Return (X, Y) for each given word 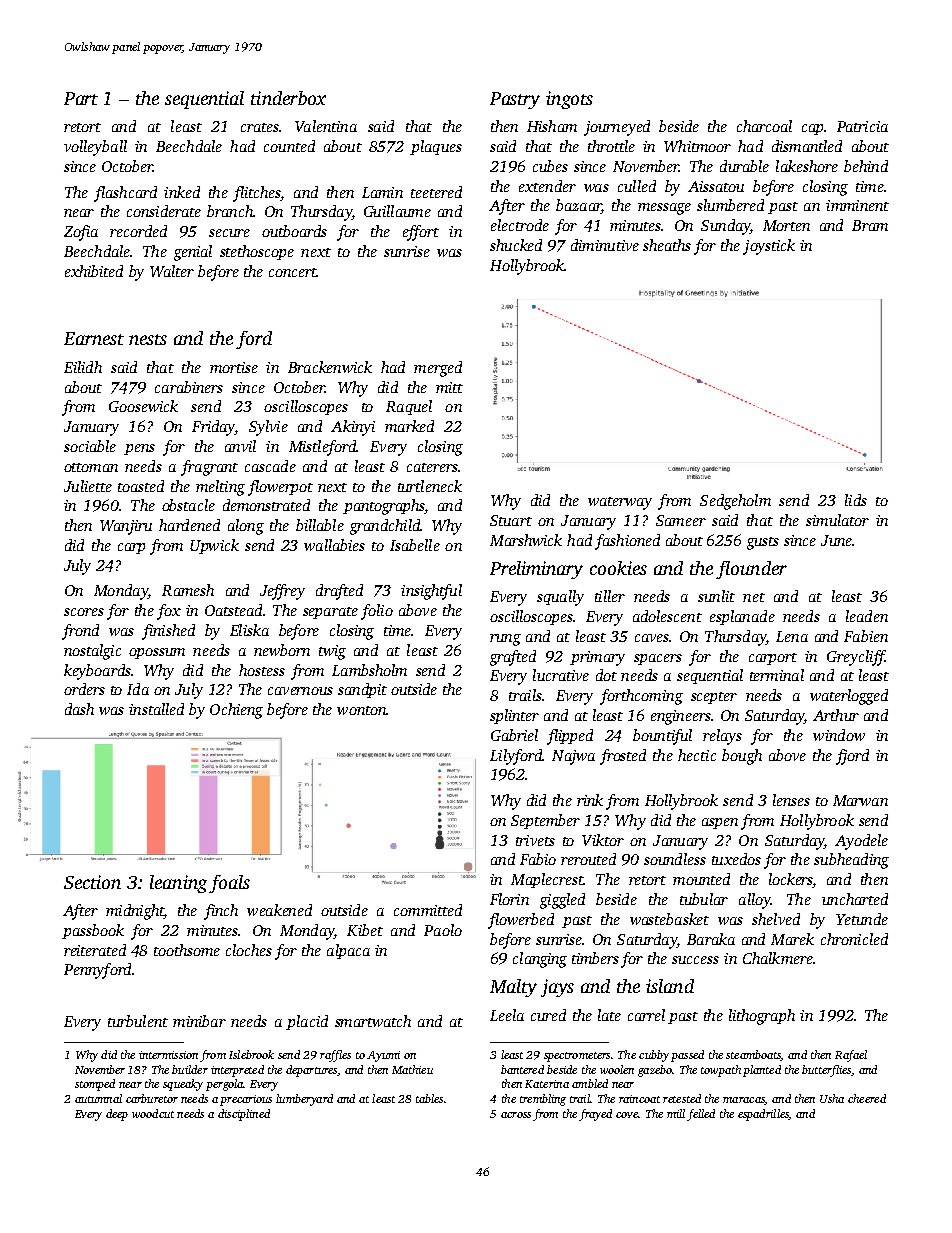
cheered (867, 1098)
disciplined (244, 1115)
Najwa (573, 757)
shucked (516, 245)
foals (229, 884)
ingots (569, 100)
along (246, 527)
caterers (432, 467)
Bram (870, 225)
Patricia (862, 126)
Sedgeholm (735, 502)
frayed (595, 1115)
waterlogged (849, 697)
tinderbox (288, 98)
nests (148, 339)
